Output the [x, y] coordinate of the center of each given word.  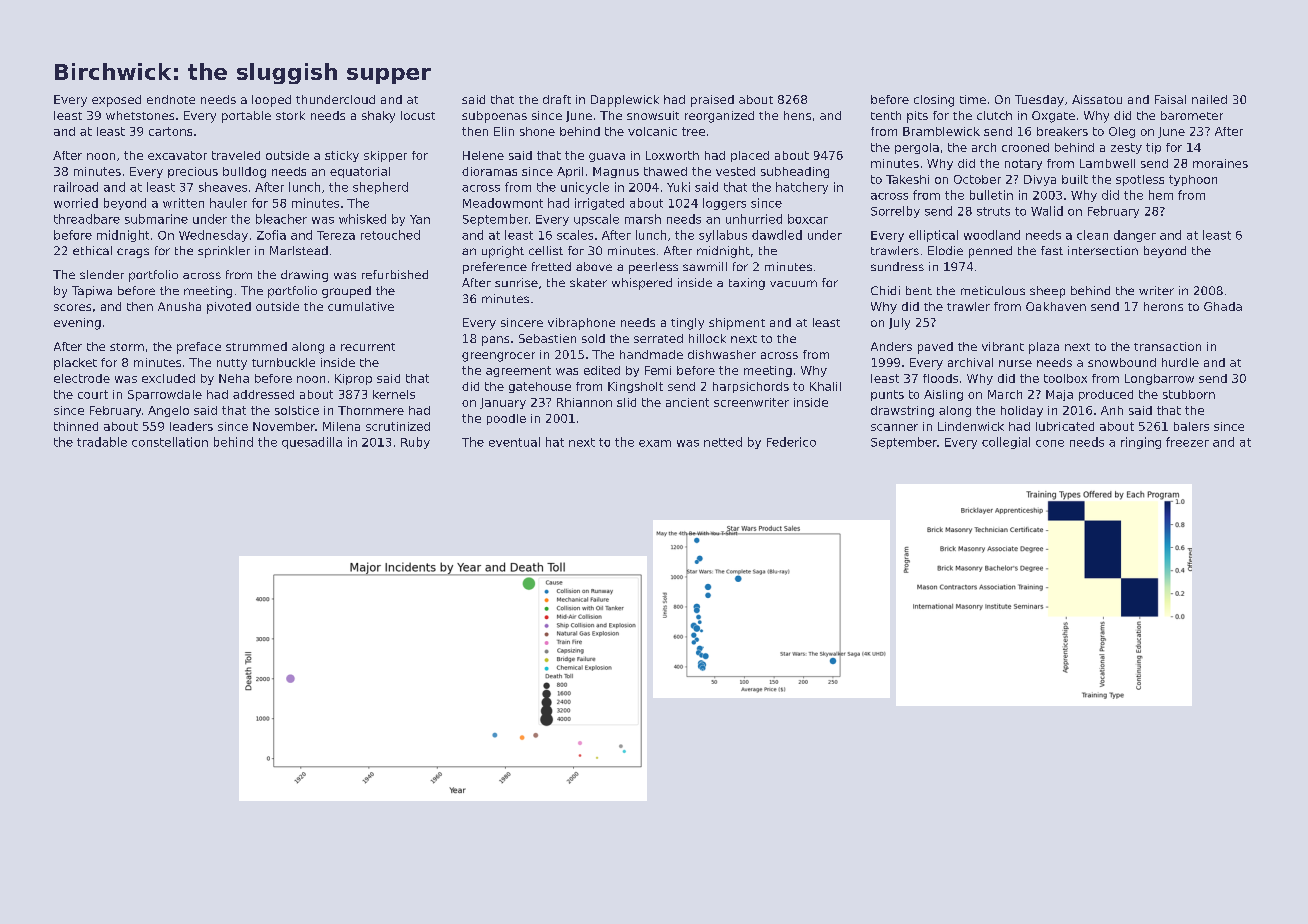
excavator [177, 155]
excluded [168, 378]
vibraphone [581, 324]
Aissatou [1097, 99]
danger [1135, 236]
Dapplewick [625, 101]
